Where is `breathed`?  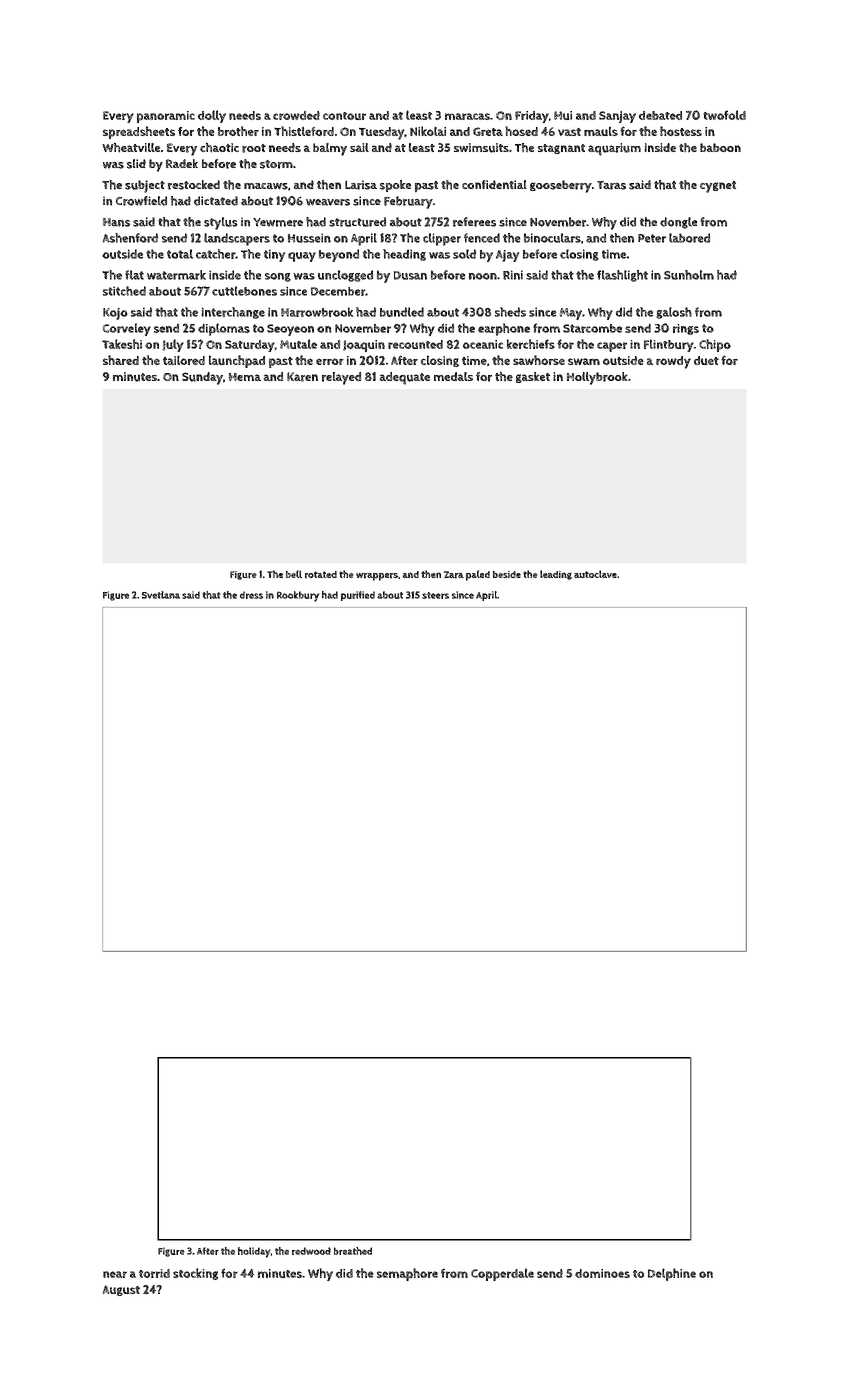 breathed is located at coordinates (353, 1251).
